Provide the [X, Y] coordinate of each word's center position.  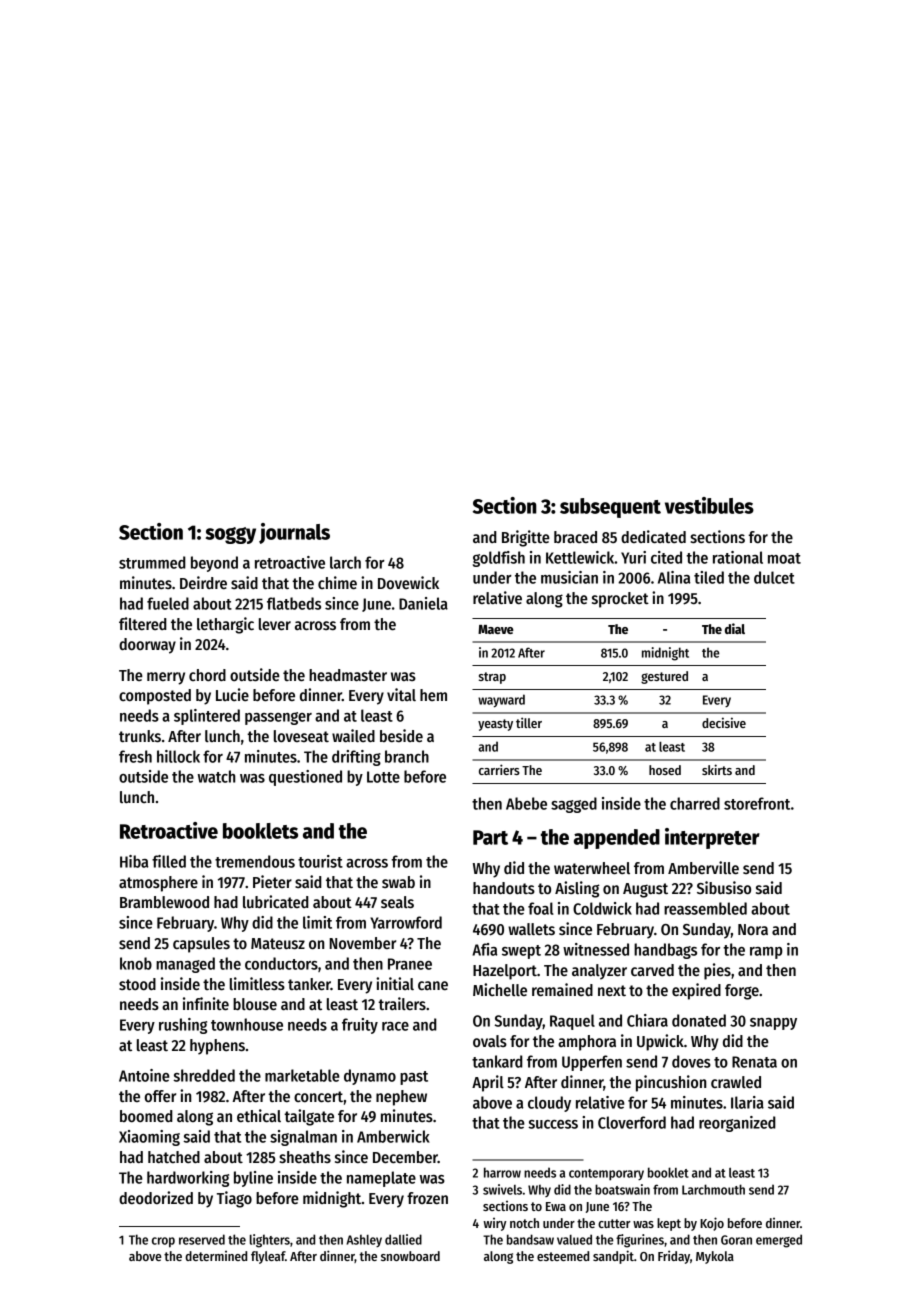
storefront [757, 803]
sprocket [620, 600]
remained [562, 989]
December [405, 1157]
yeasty [495, 725]
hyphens [217, 1047]
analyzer [599, 972]
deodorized [156, 1197]
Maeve [496, 629]
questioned [305, 778]
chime [337, 582]
